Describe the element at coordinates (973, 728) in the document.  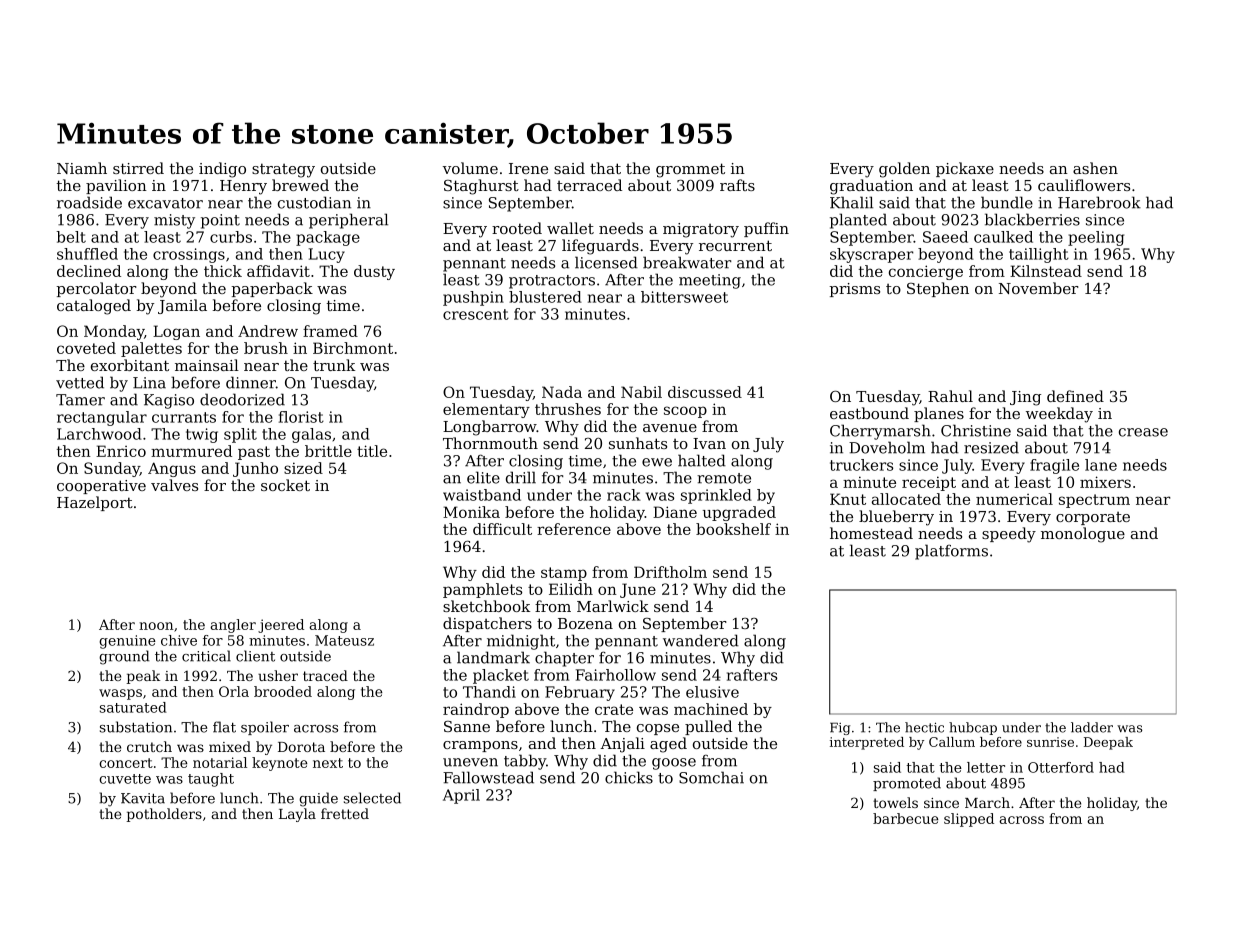
I see `hubcap` at that location.
